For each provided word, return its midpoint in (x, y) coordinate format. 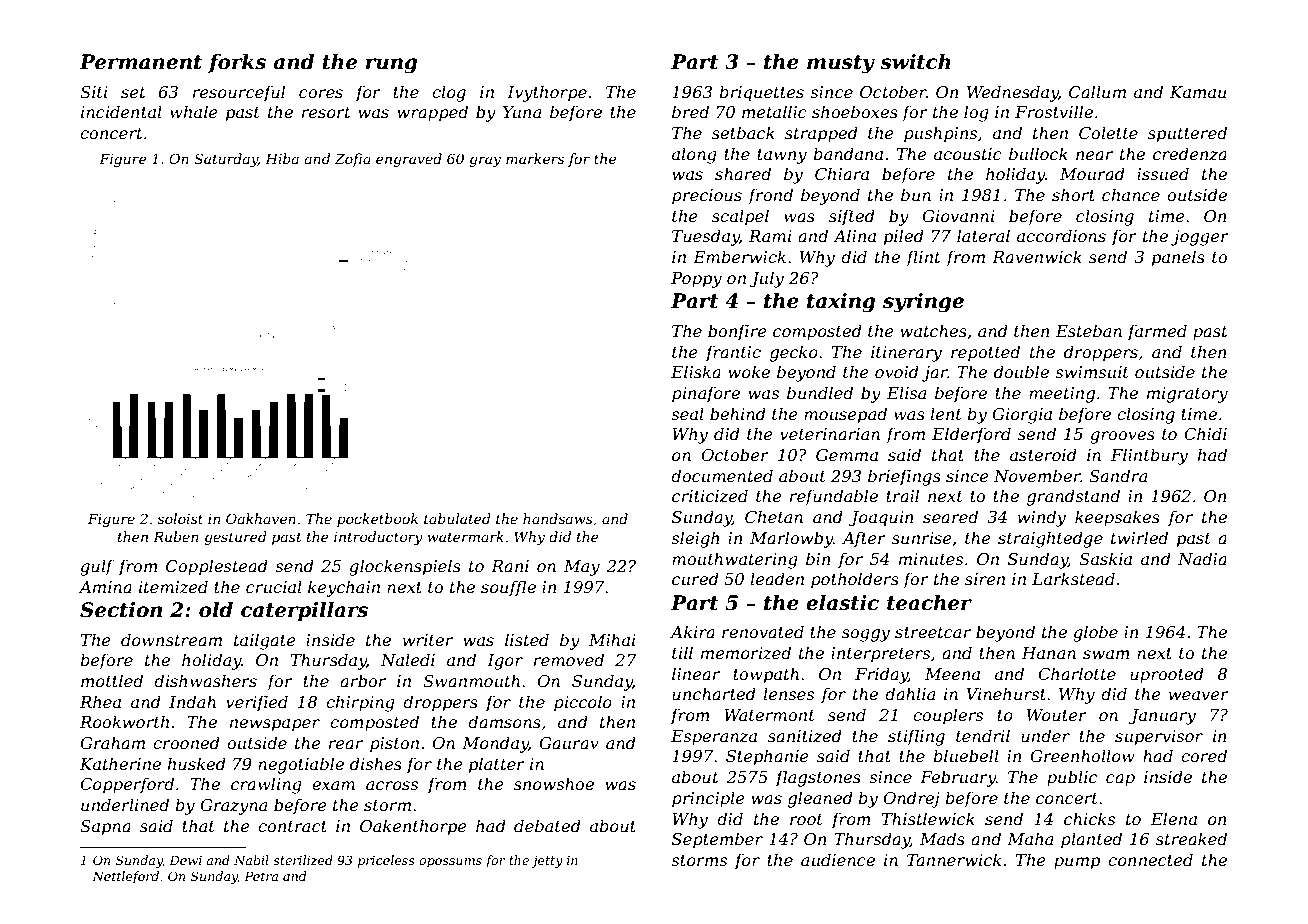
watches (933, 330)
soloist (180, 518)
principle (708, 799)
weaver (1199, 695)
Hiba (282, 158)
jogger (1200, 238)
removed (569, 659)
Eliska (696, 371)
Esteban (1089, 330)
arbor (363, 680)
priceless (386, 861)
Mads (942, 838)
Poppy (696, 280)
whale (194, 111)
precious (707, 197)
